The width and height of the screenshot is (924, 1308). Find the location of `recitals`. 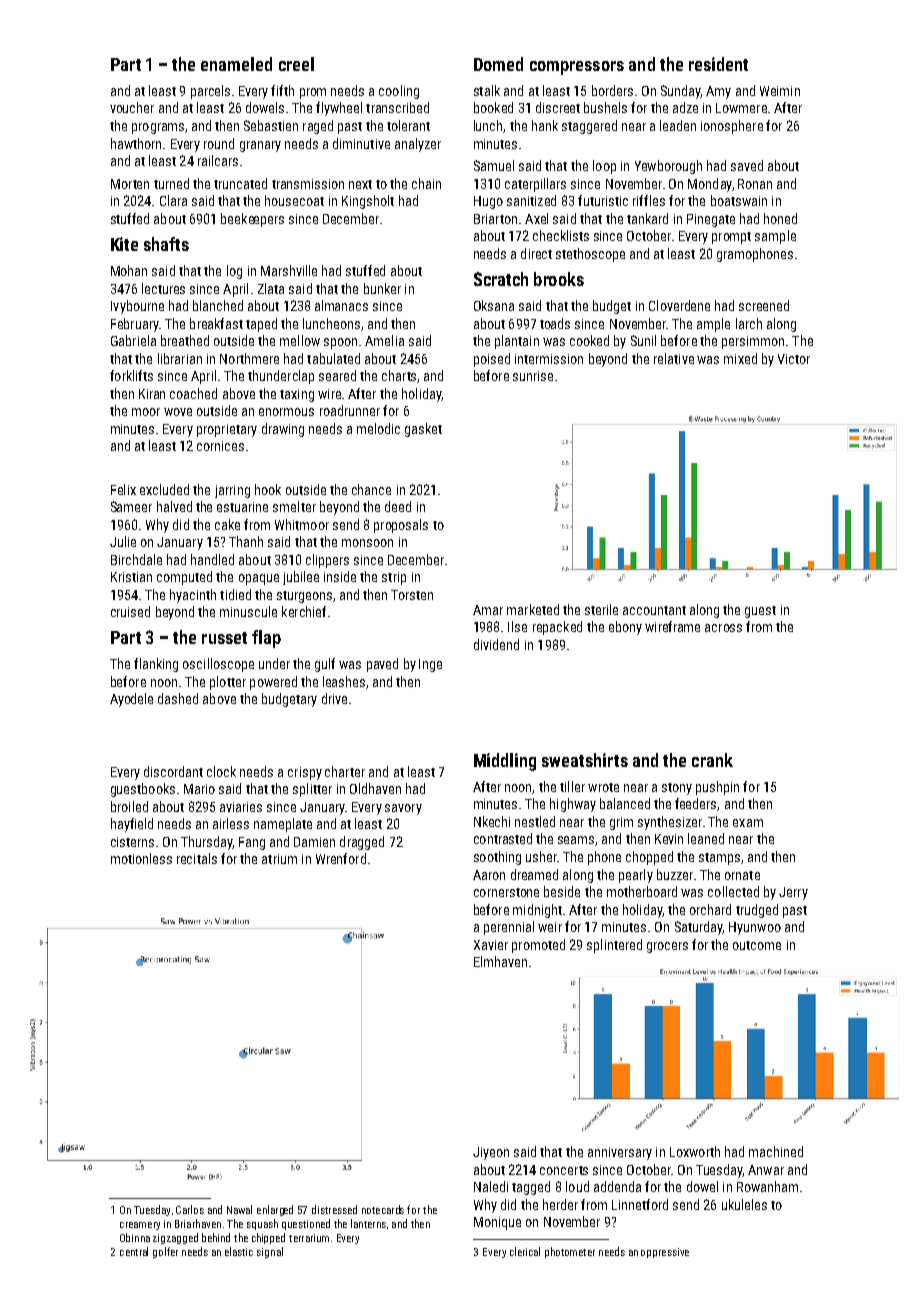

recitals is located at coordinates (197, 858).
